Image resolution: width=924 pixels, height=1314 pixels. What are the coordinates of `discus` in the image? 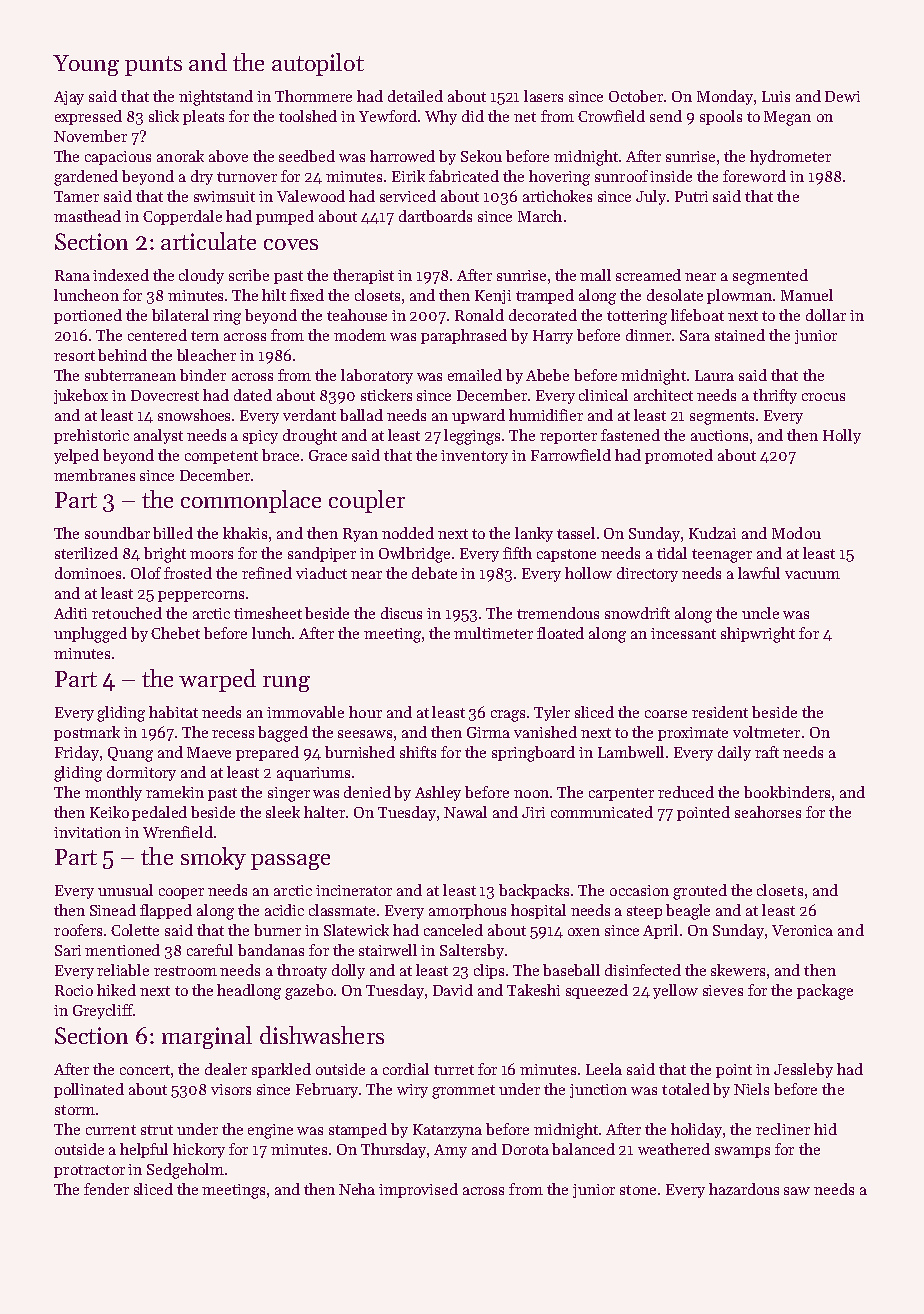 It's located at (401, 613).
